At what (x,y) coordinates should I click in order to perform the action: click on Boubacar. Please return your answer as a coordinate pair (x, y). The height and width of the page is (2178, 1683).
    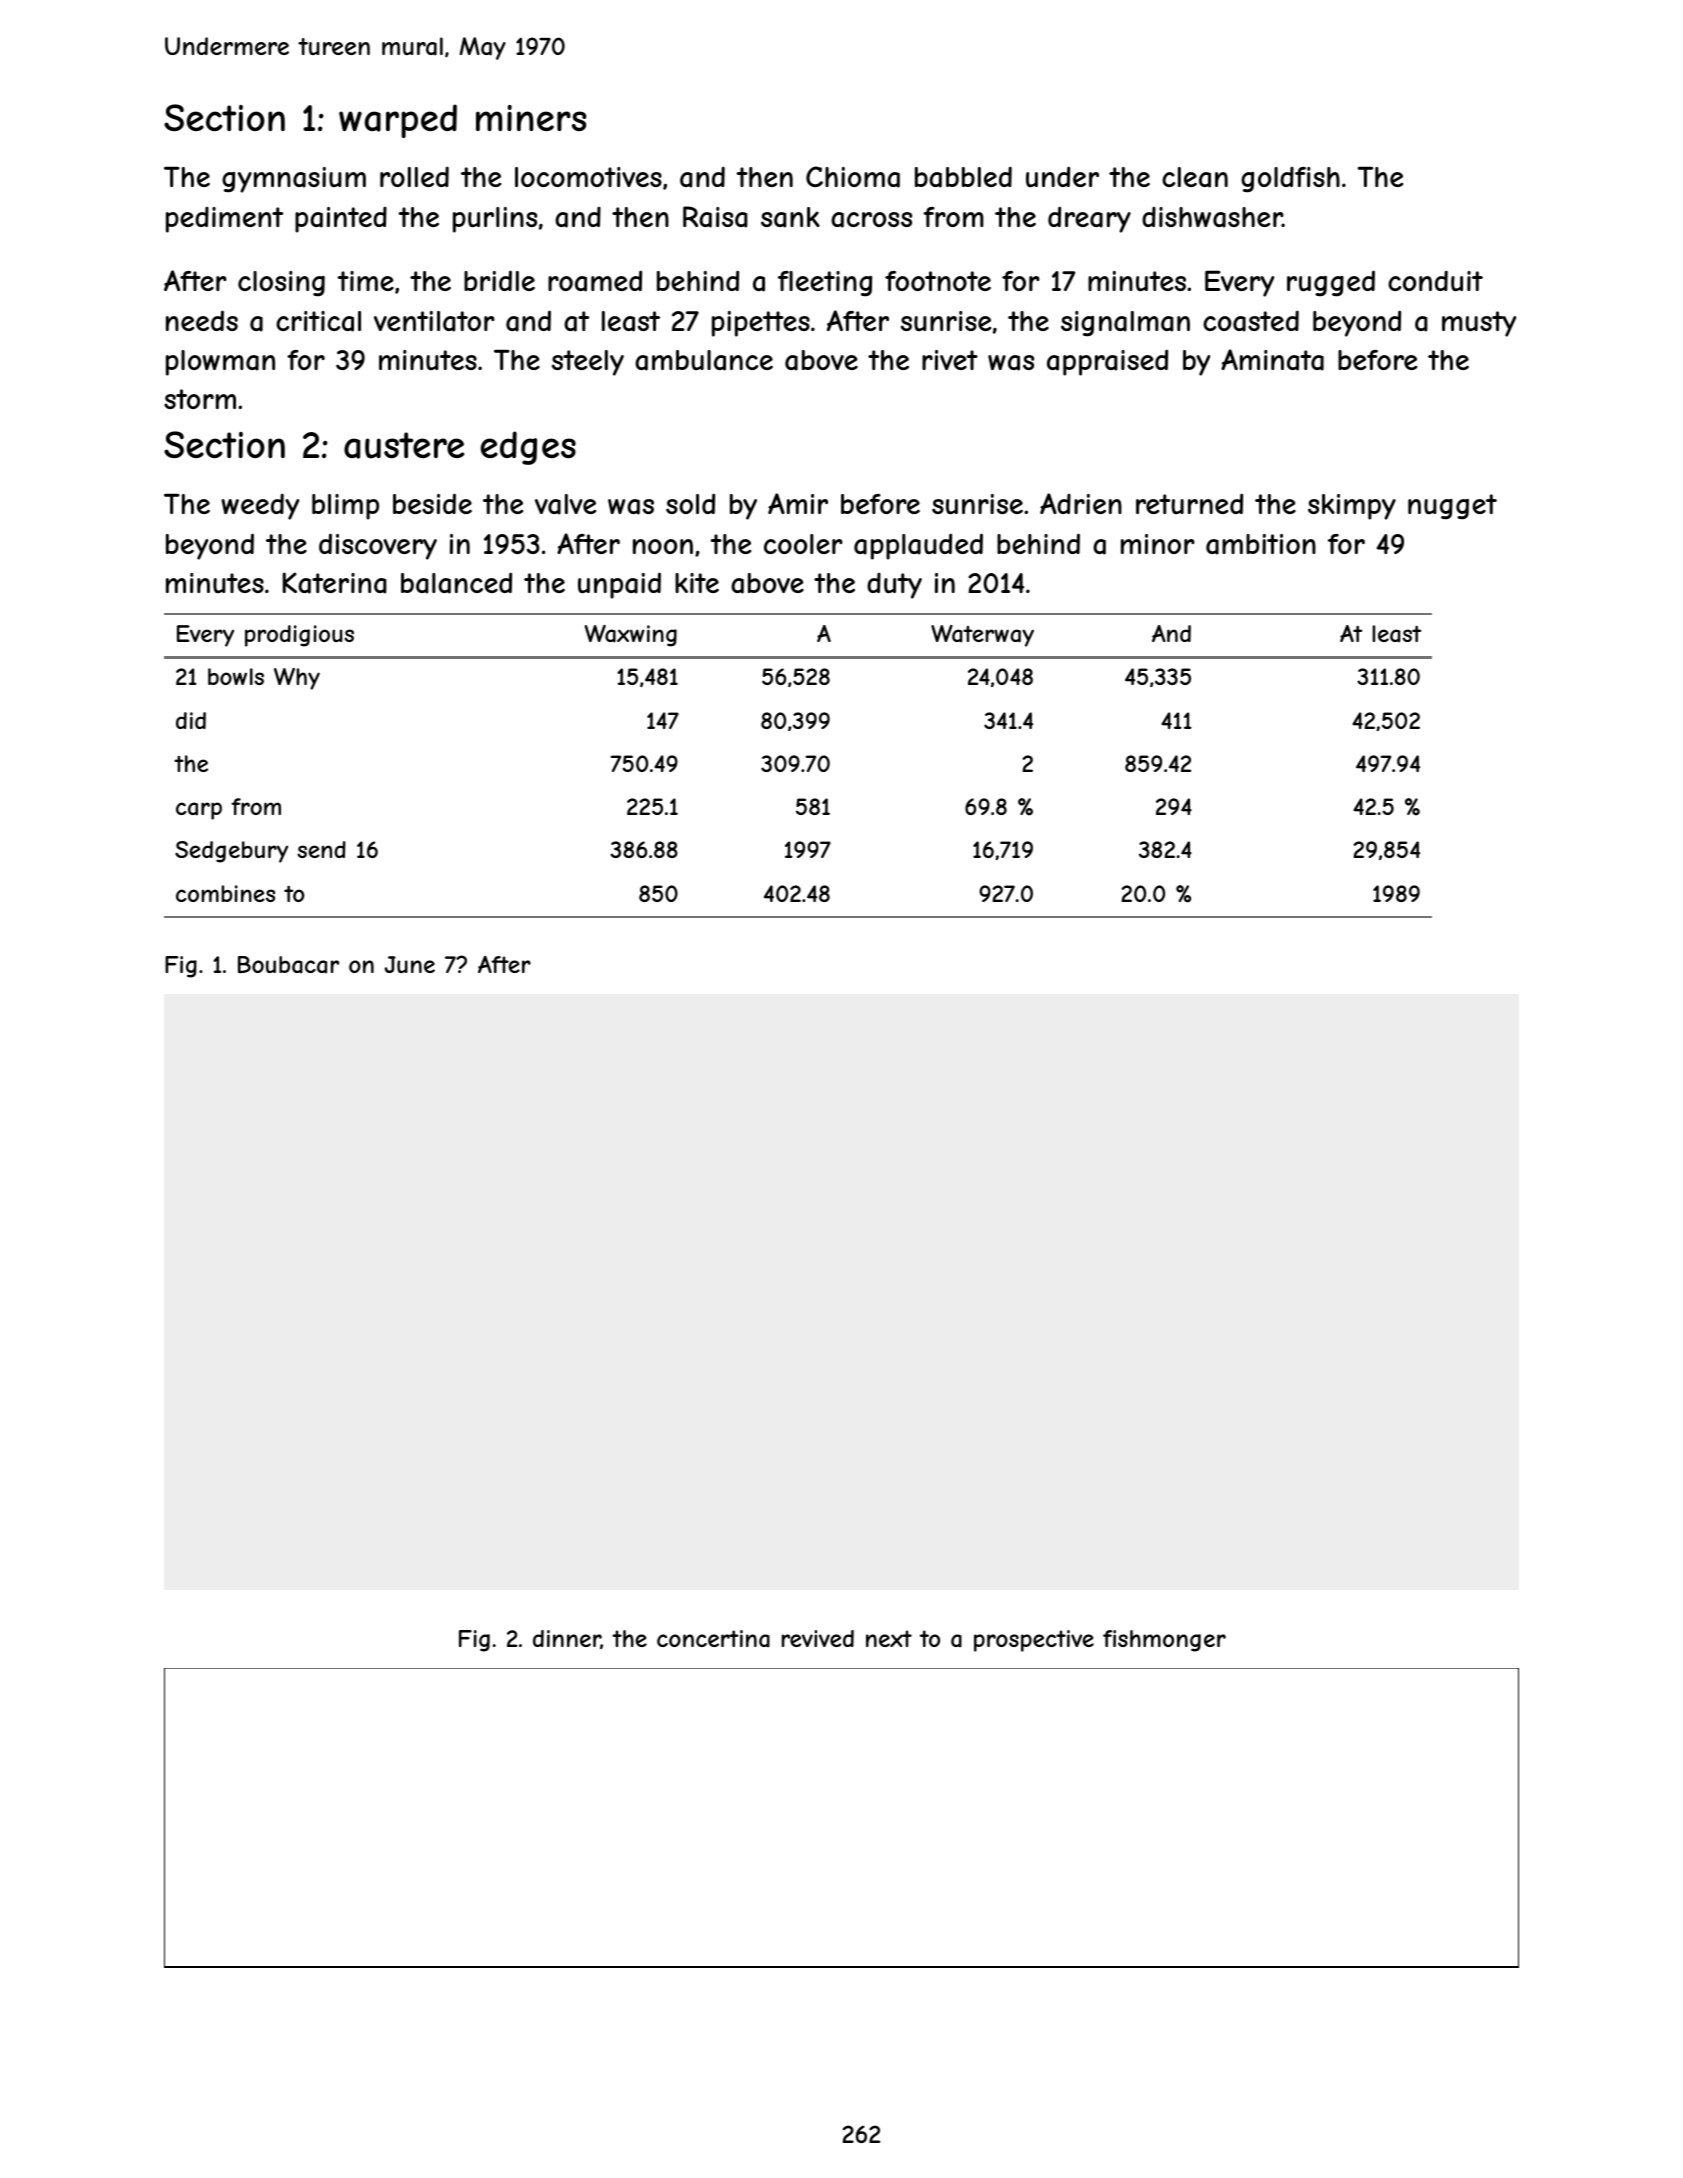
    Looking at the image, I should click on (288, 965).
